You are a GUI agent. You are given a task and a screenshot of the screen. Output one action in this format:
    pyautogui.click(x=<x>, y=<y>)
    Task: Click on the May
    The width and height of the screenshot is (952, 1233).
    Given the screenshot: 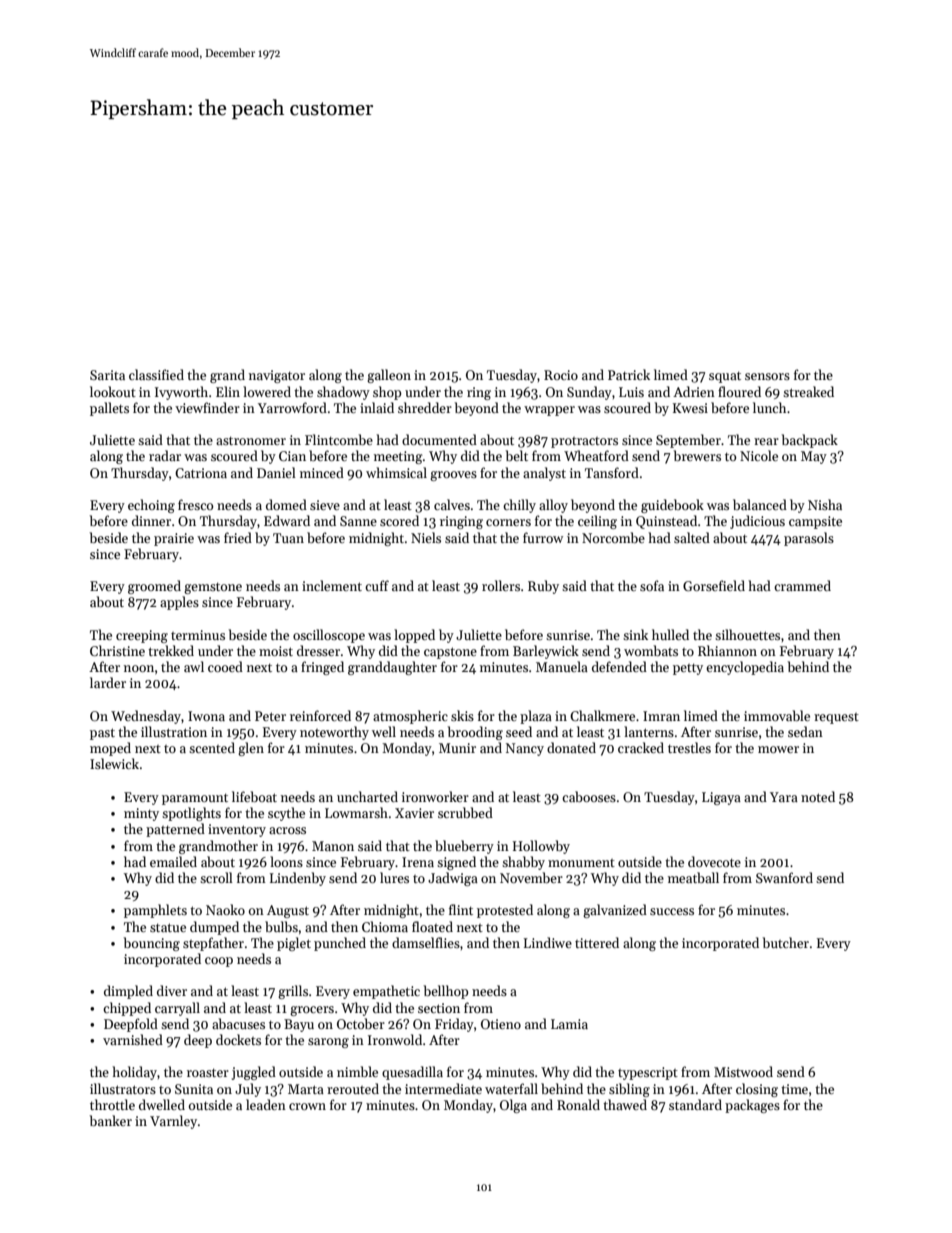 What is the action you would take?
    pyautogui.click(x=814, y=457)
